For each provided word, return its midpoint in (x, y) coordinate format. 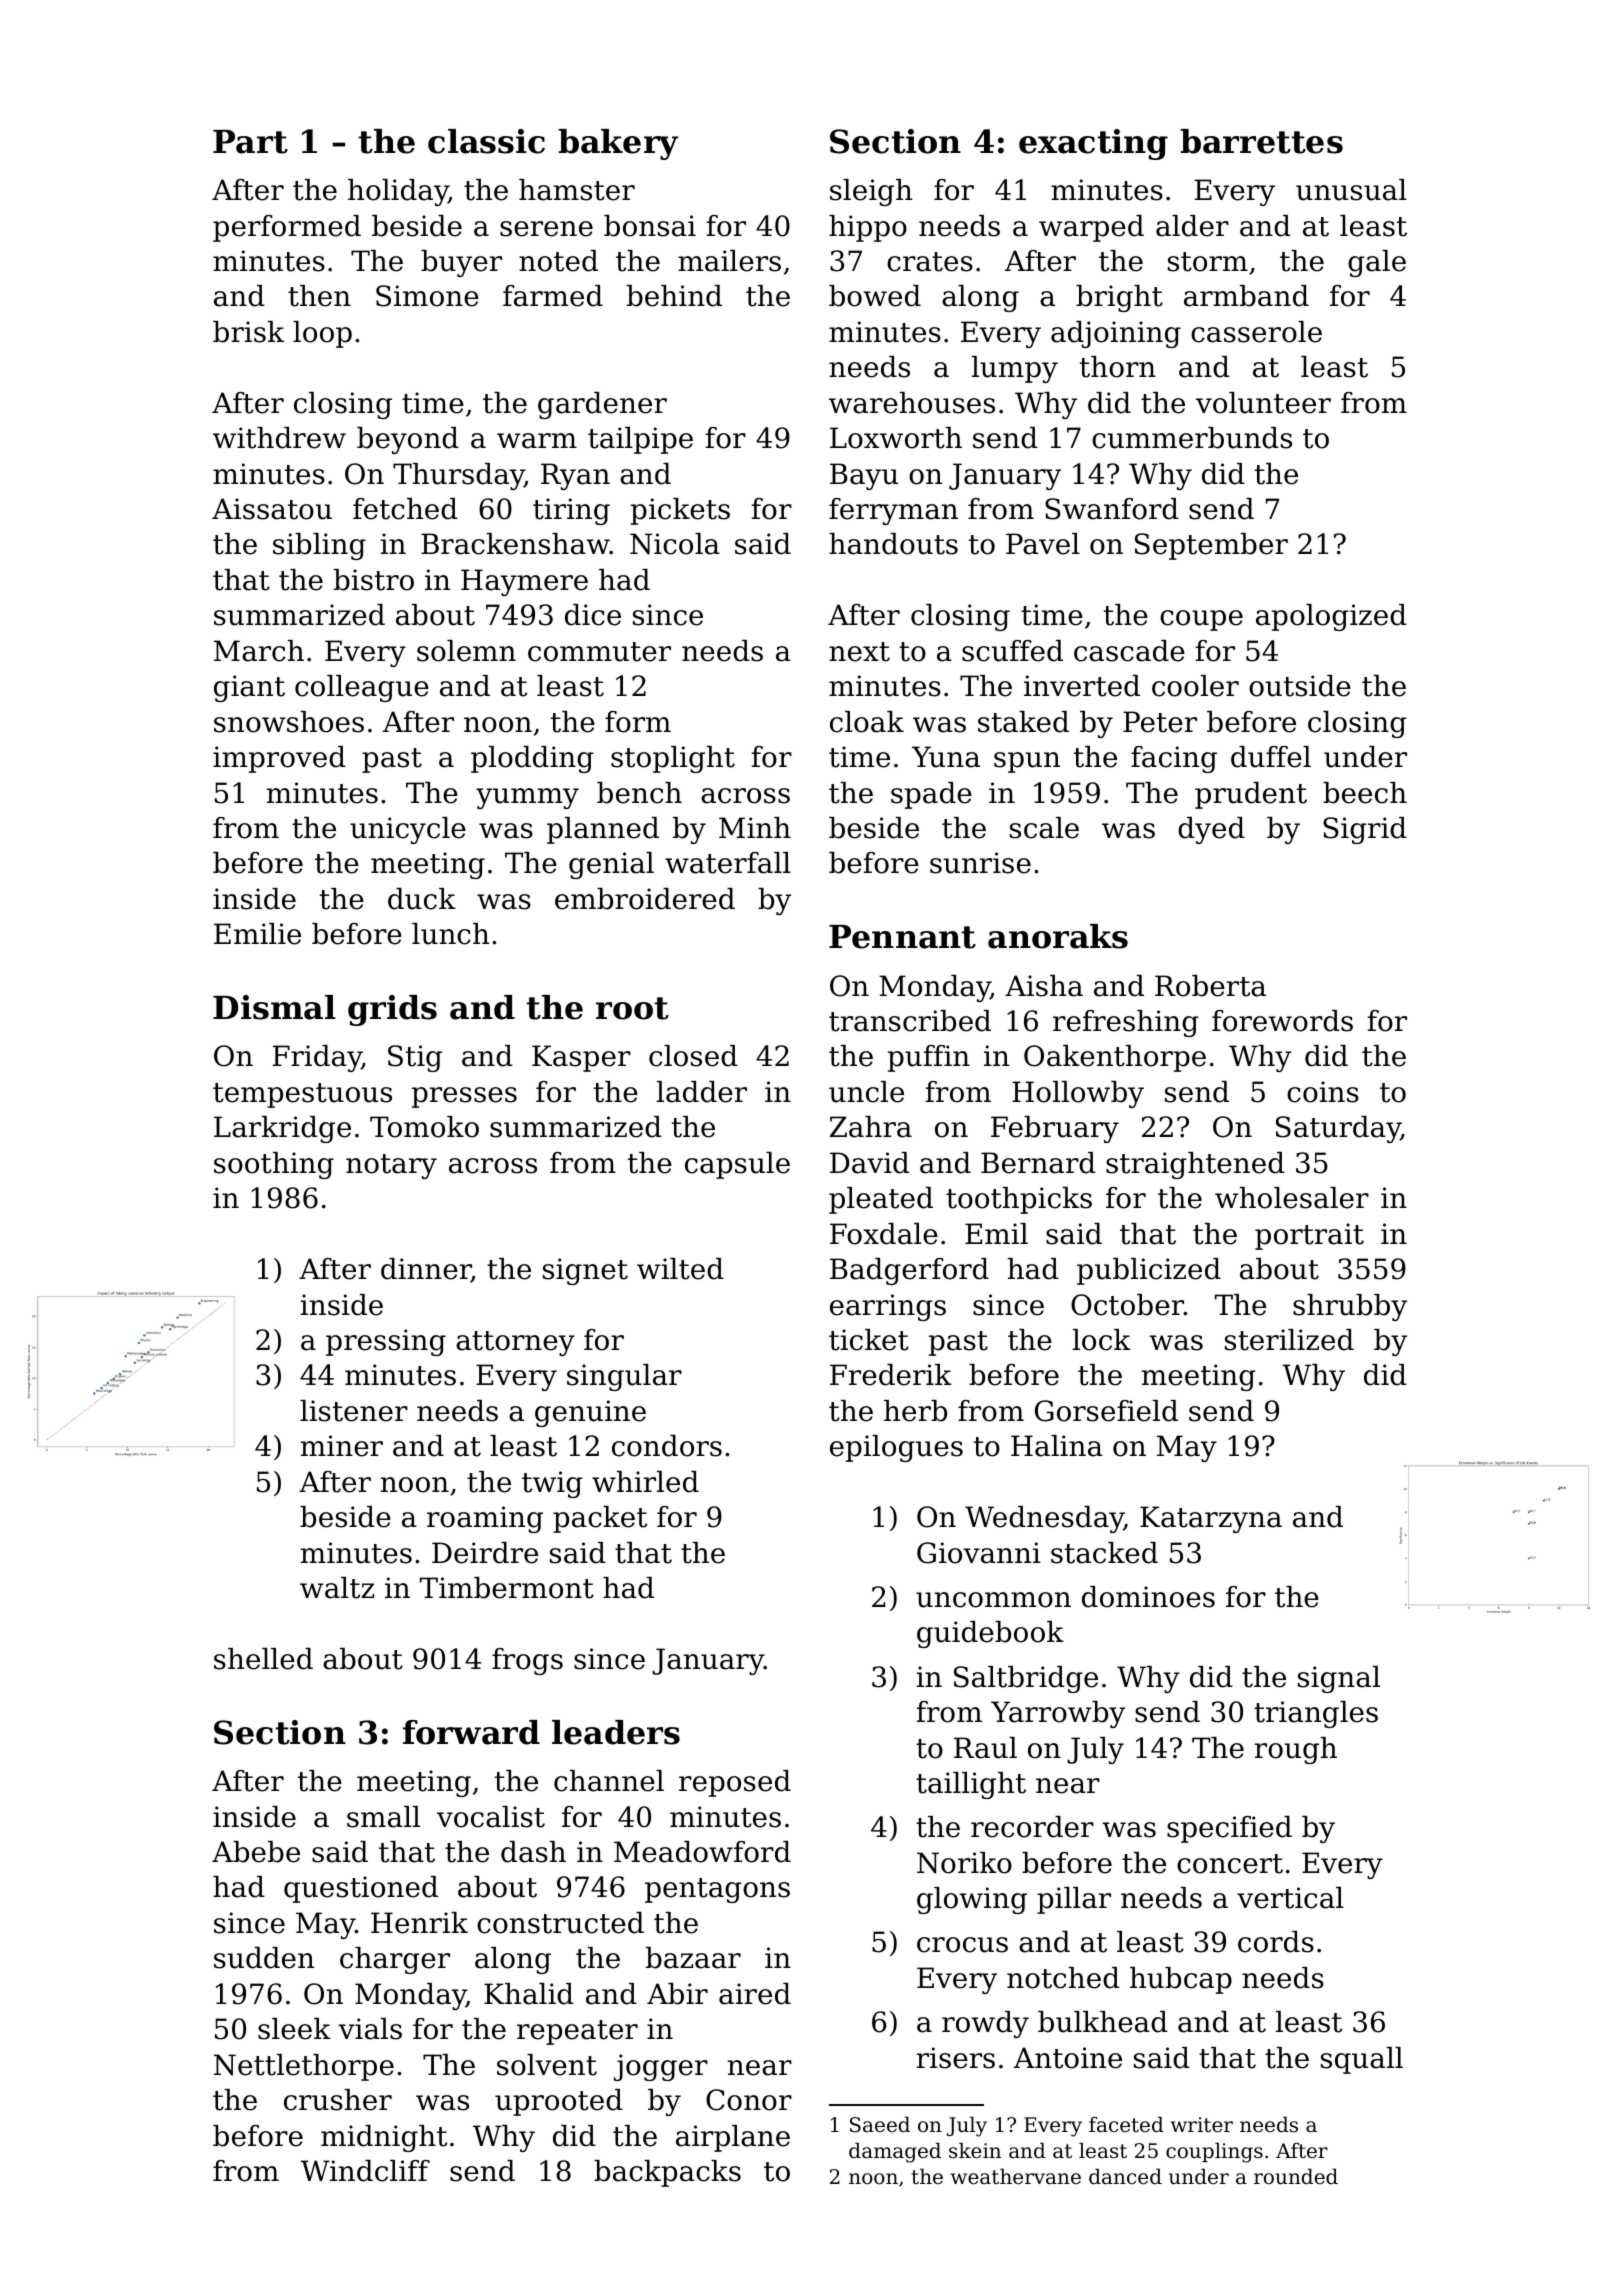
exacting (1093, 144)
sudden (264, 1958)
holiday (398, 192)
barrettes (1261, 141)
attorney (515, 1343)
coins (1323, 1092)
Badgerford (909, 1271)
